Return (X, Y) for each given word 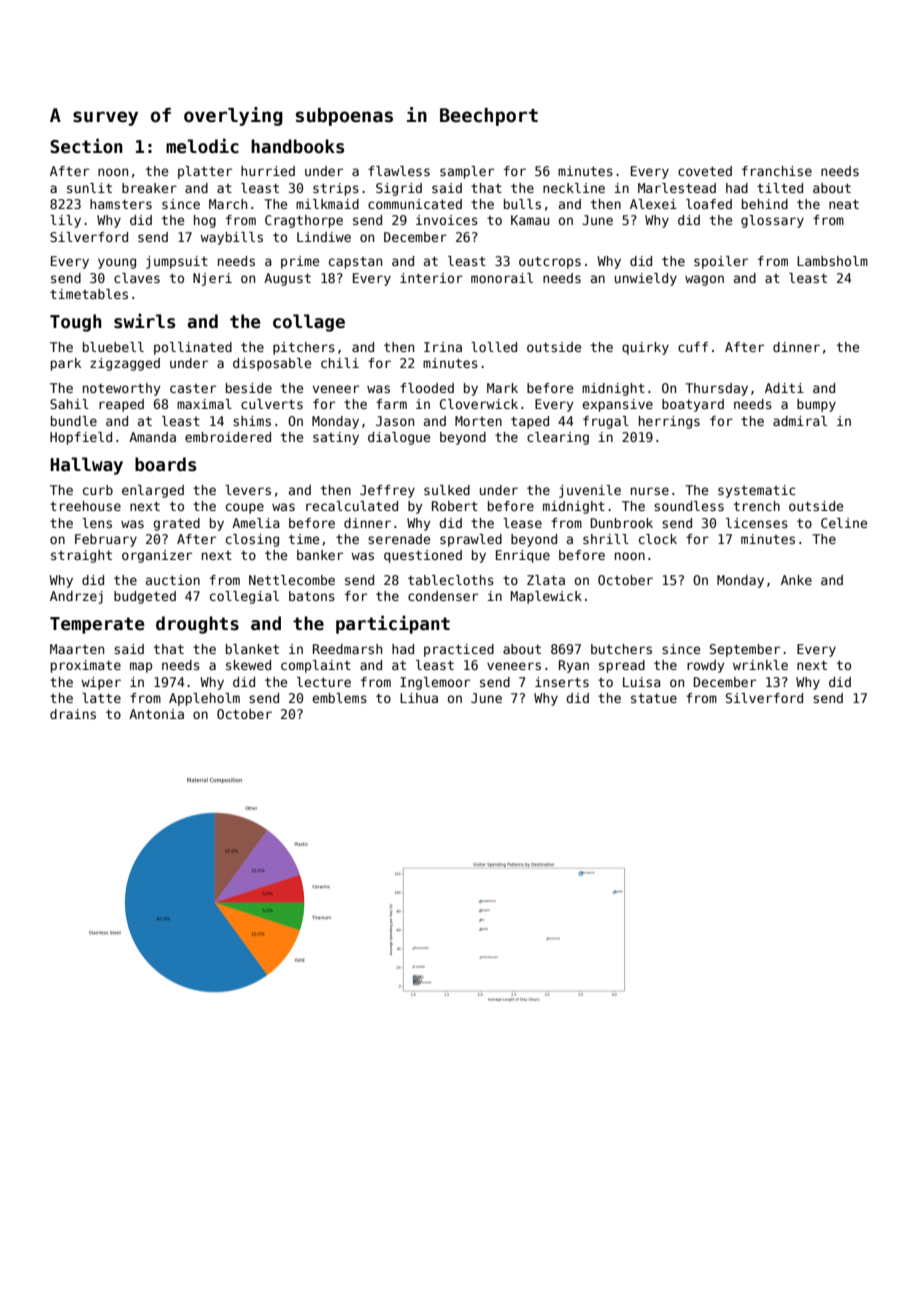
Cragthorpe (304, 221)
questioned (423, 556)
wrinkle (760, 665)
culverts (272, 404)
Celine (844, 523)
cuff (693, 347)
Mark (502, 388)
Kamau (530, 220)
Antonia (156, 714)
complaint (316, 666)
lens (97, 523)
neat (844, 204)
